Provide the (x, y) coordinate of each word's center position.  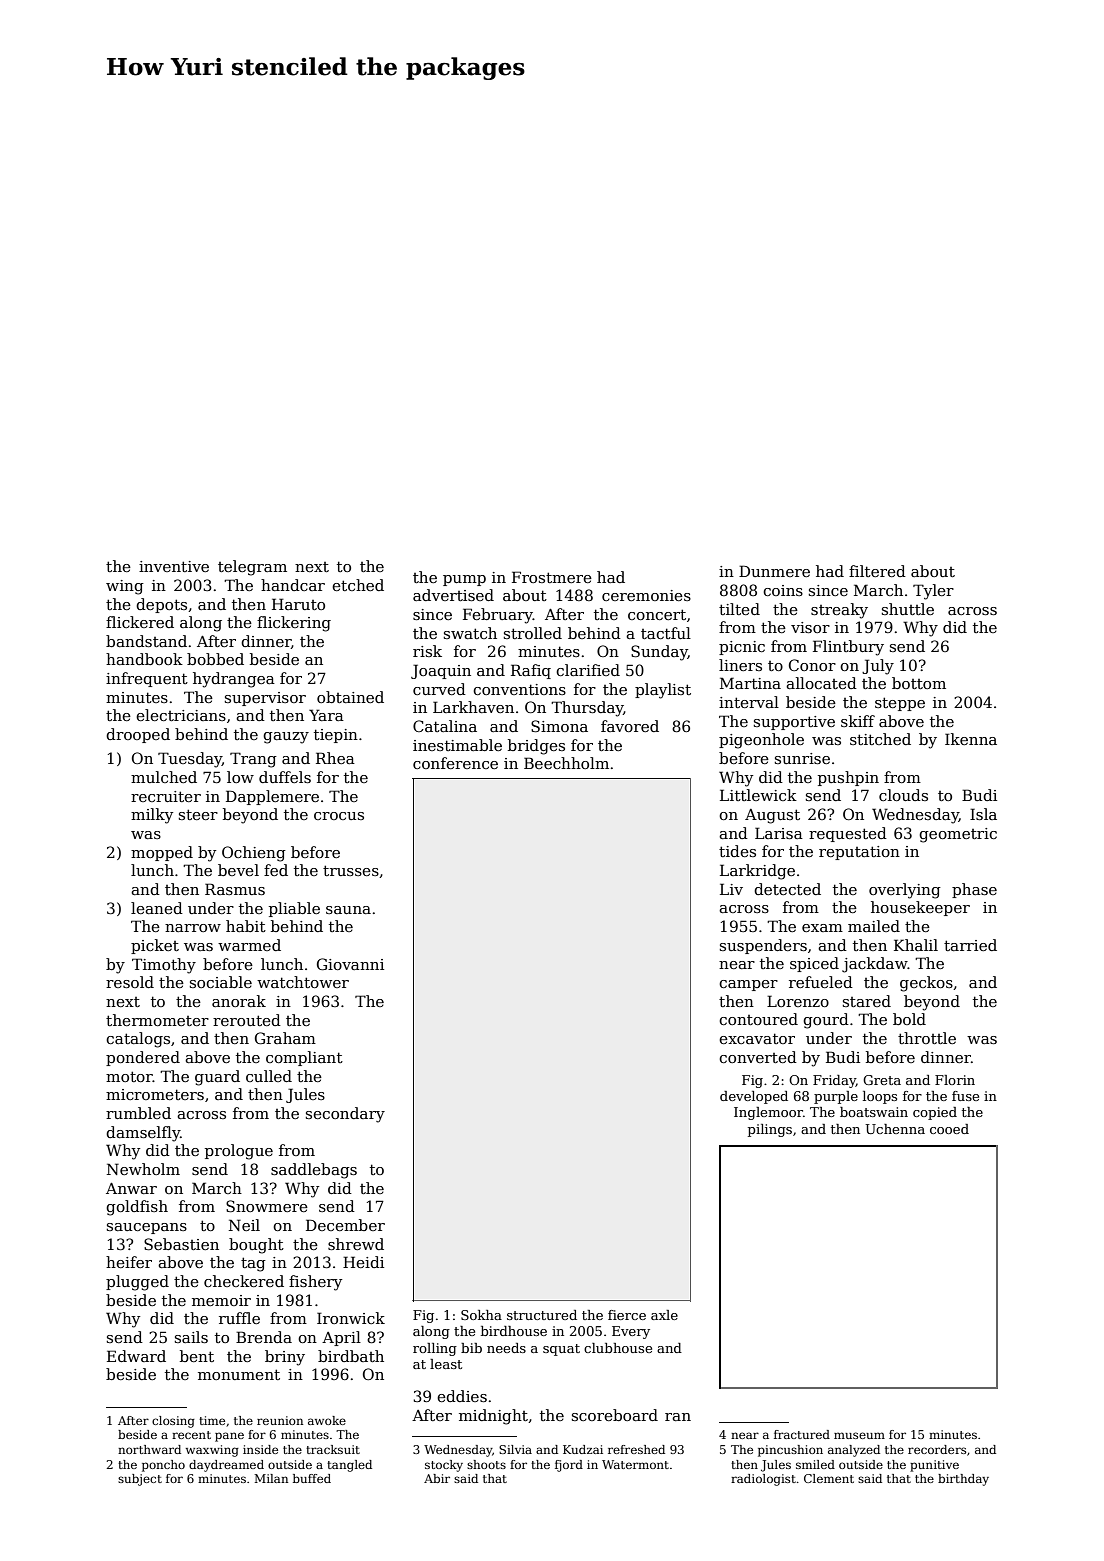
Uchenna (895, 1129)
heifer (129, 1262)
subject (140, 1480)
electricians (181, 715)
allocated (821, 683)
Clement (829, 1478)
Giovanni (350, 964)
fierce (627, 1315)
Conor (812, 665)
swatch (470, 633)
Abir (437, 1478)
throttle (927, 1038)
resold (130, 982)
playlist (663, 691)
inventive (174, 566)
